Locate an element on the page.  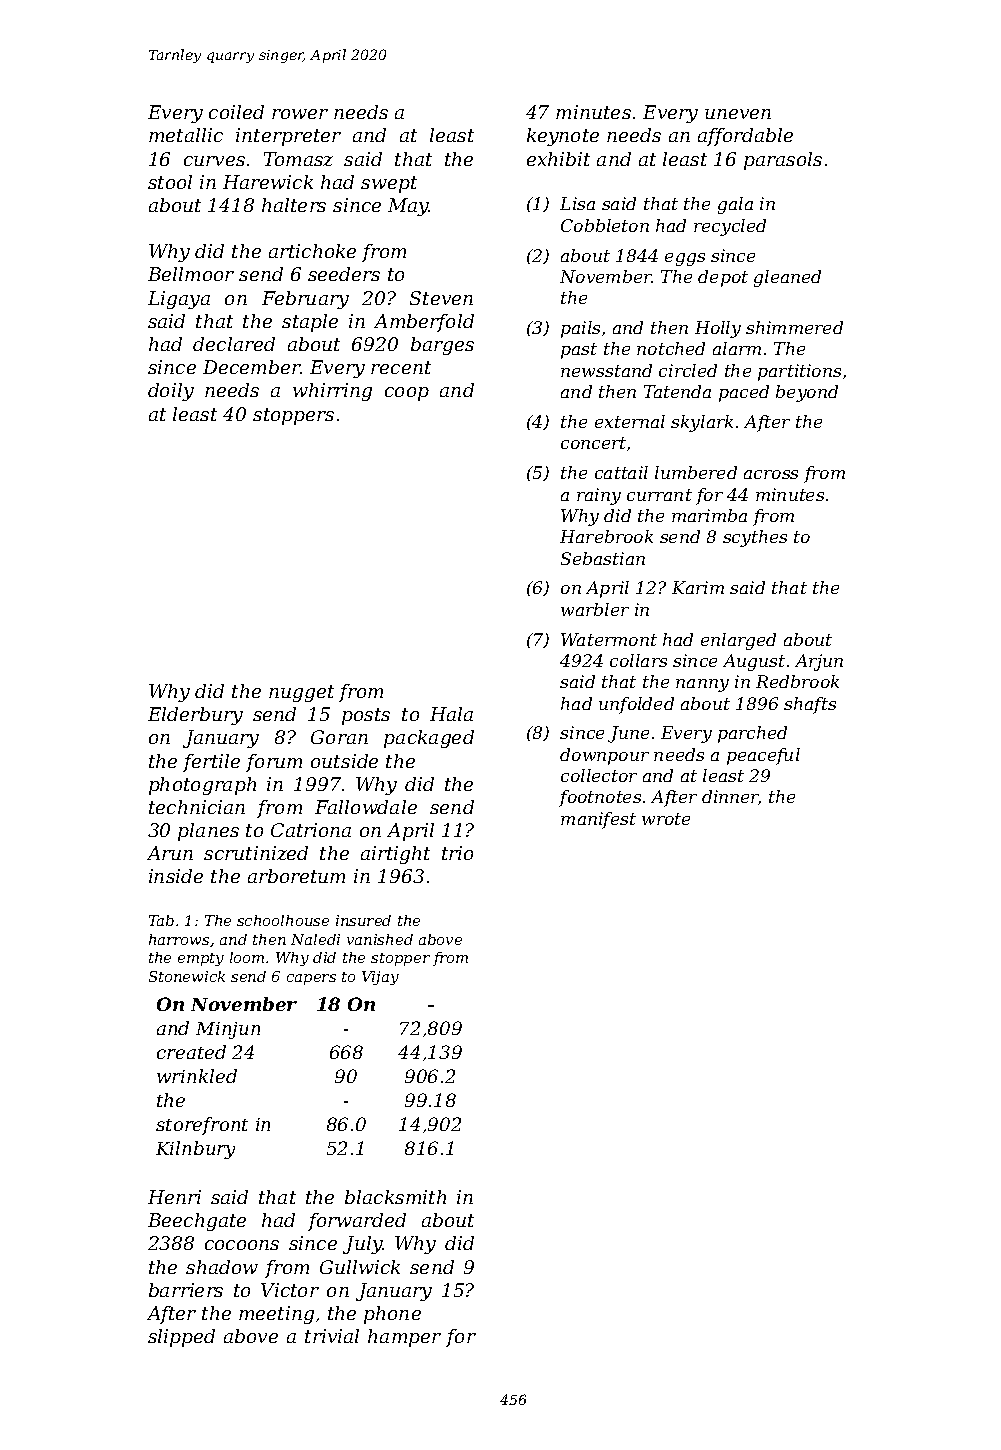
dinner is located at coordinates (730, 797).
